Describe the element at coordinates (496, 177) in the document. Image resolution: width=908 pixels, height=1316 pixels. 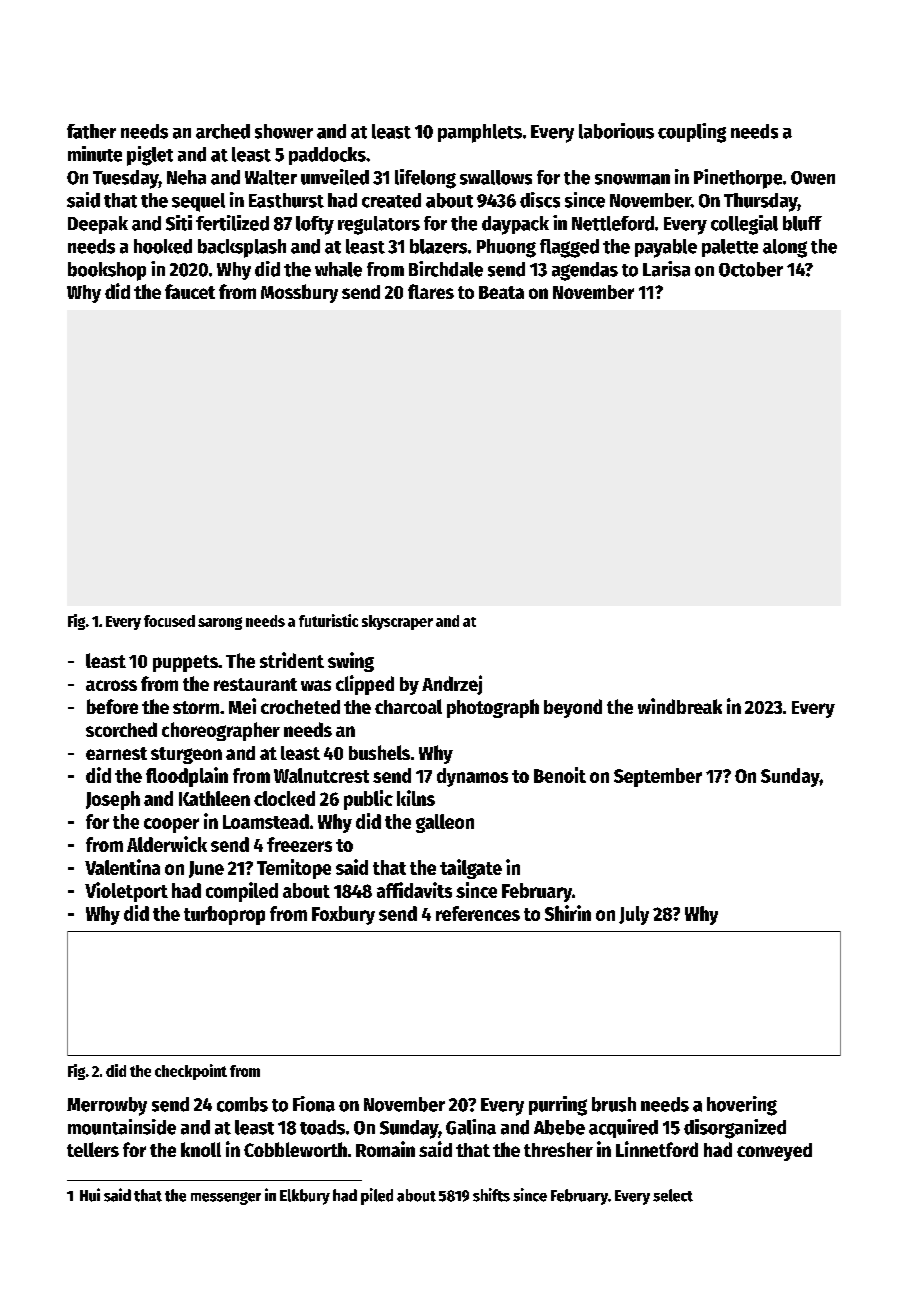
I see `swallows` at that location.
